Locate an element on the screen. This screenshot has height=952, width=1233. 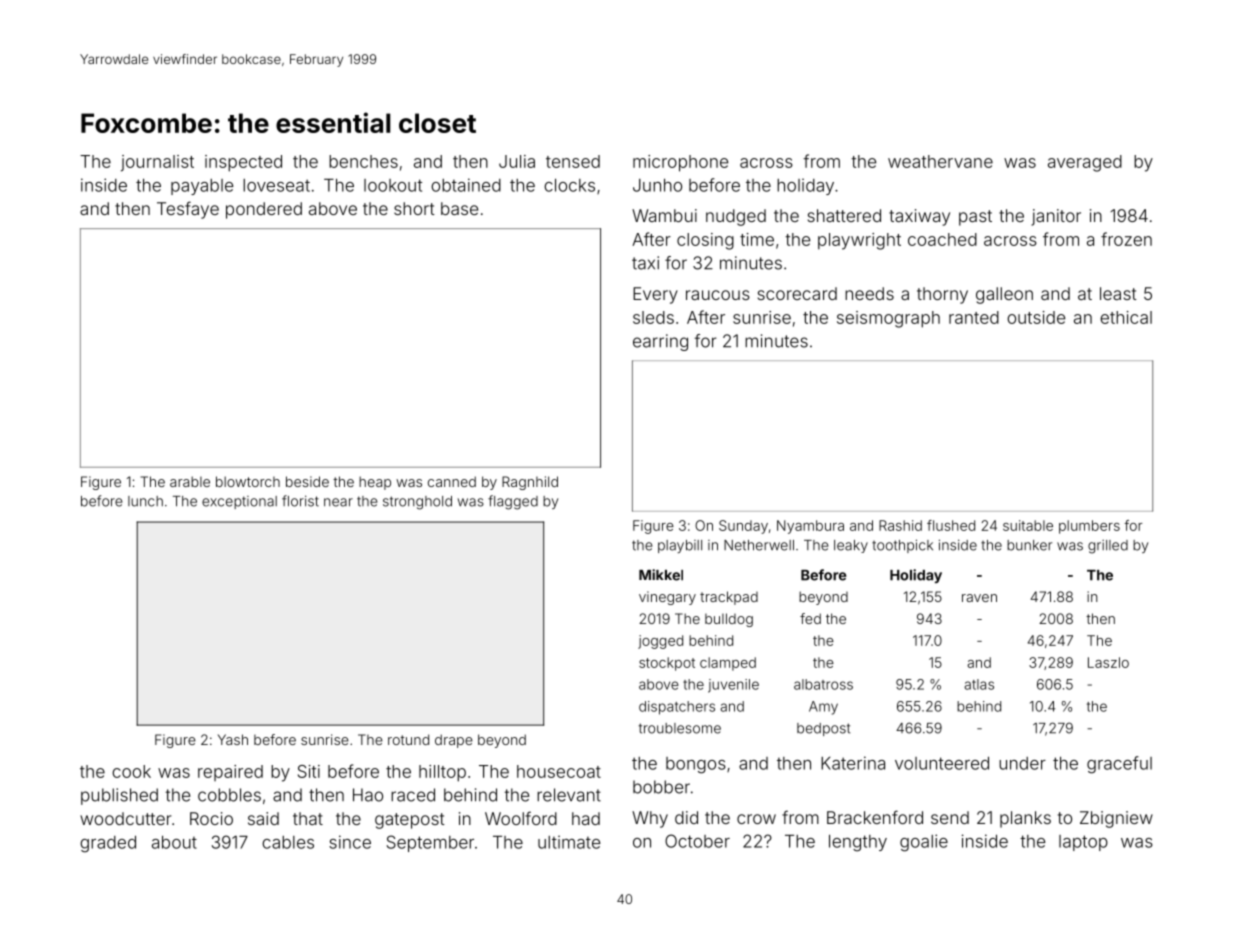
Ragnhild is located at coordinates (530, 483).
